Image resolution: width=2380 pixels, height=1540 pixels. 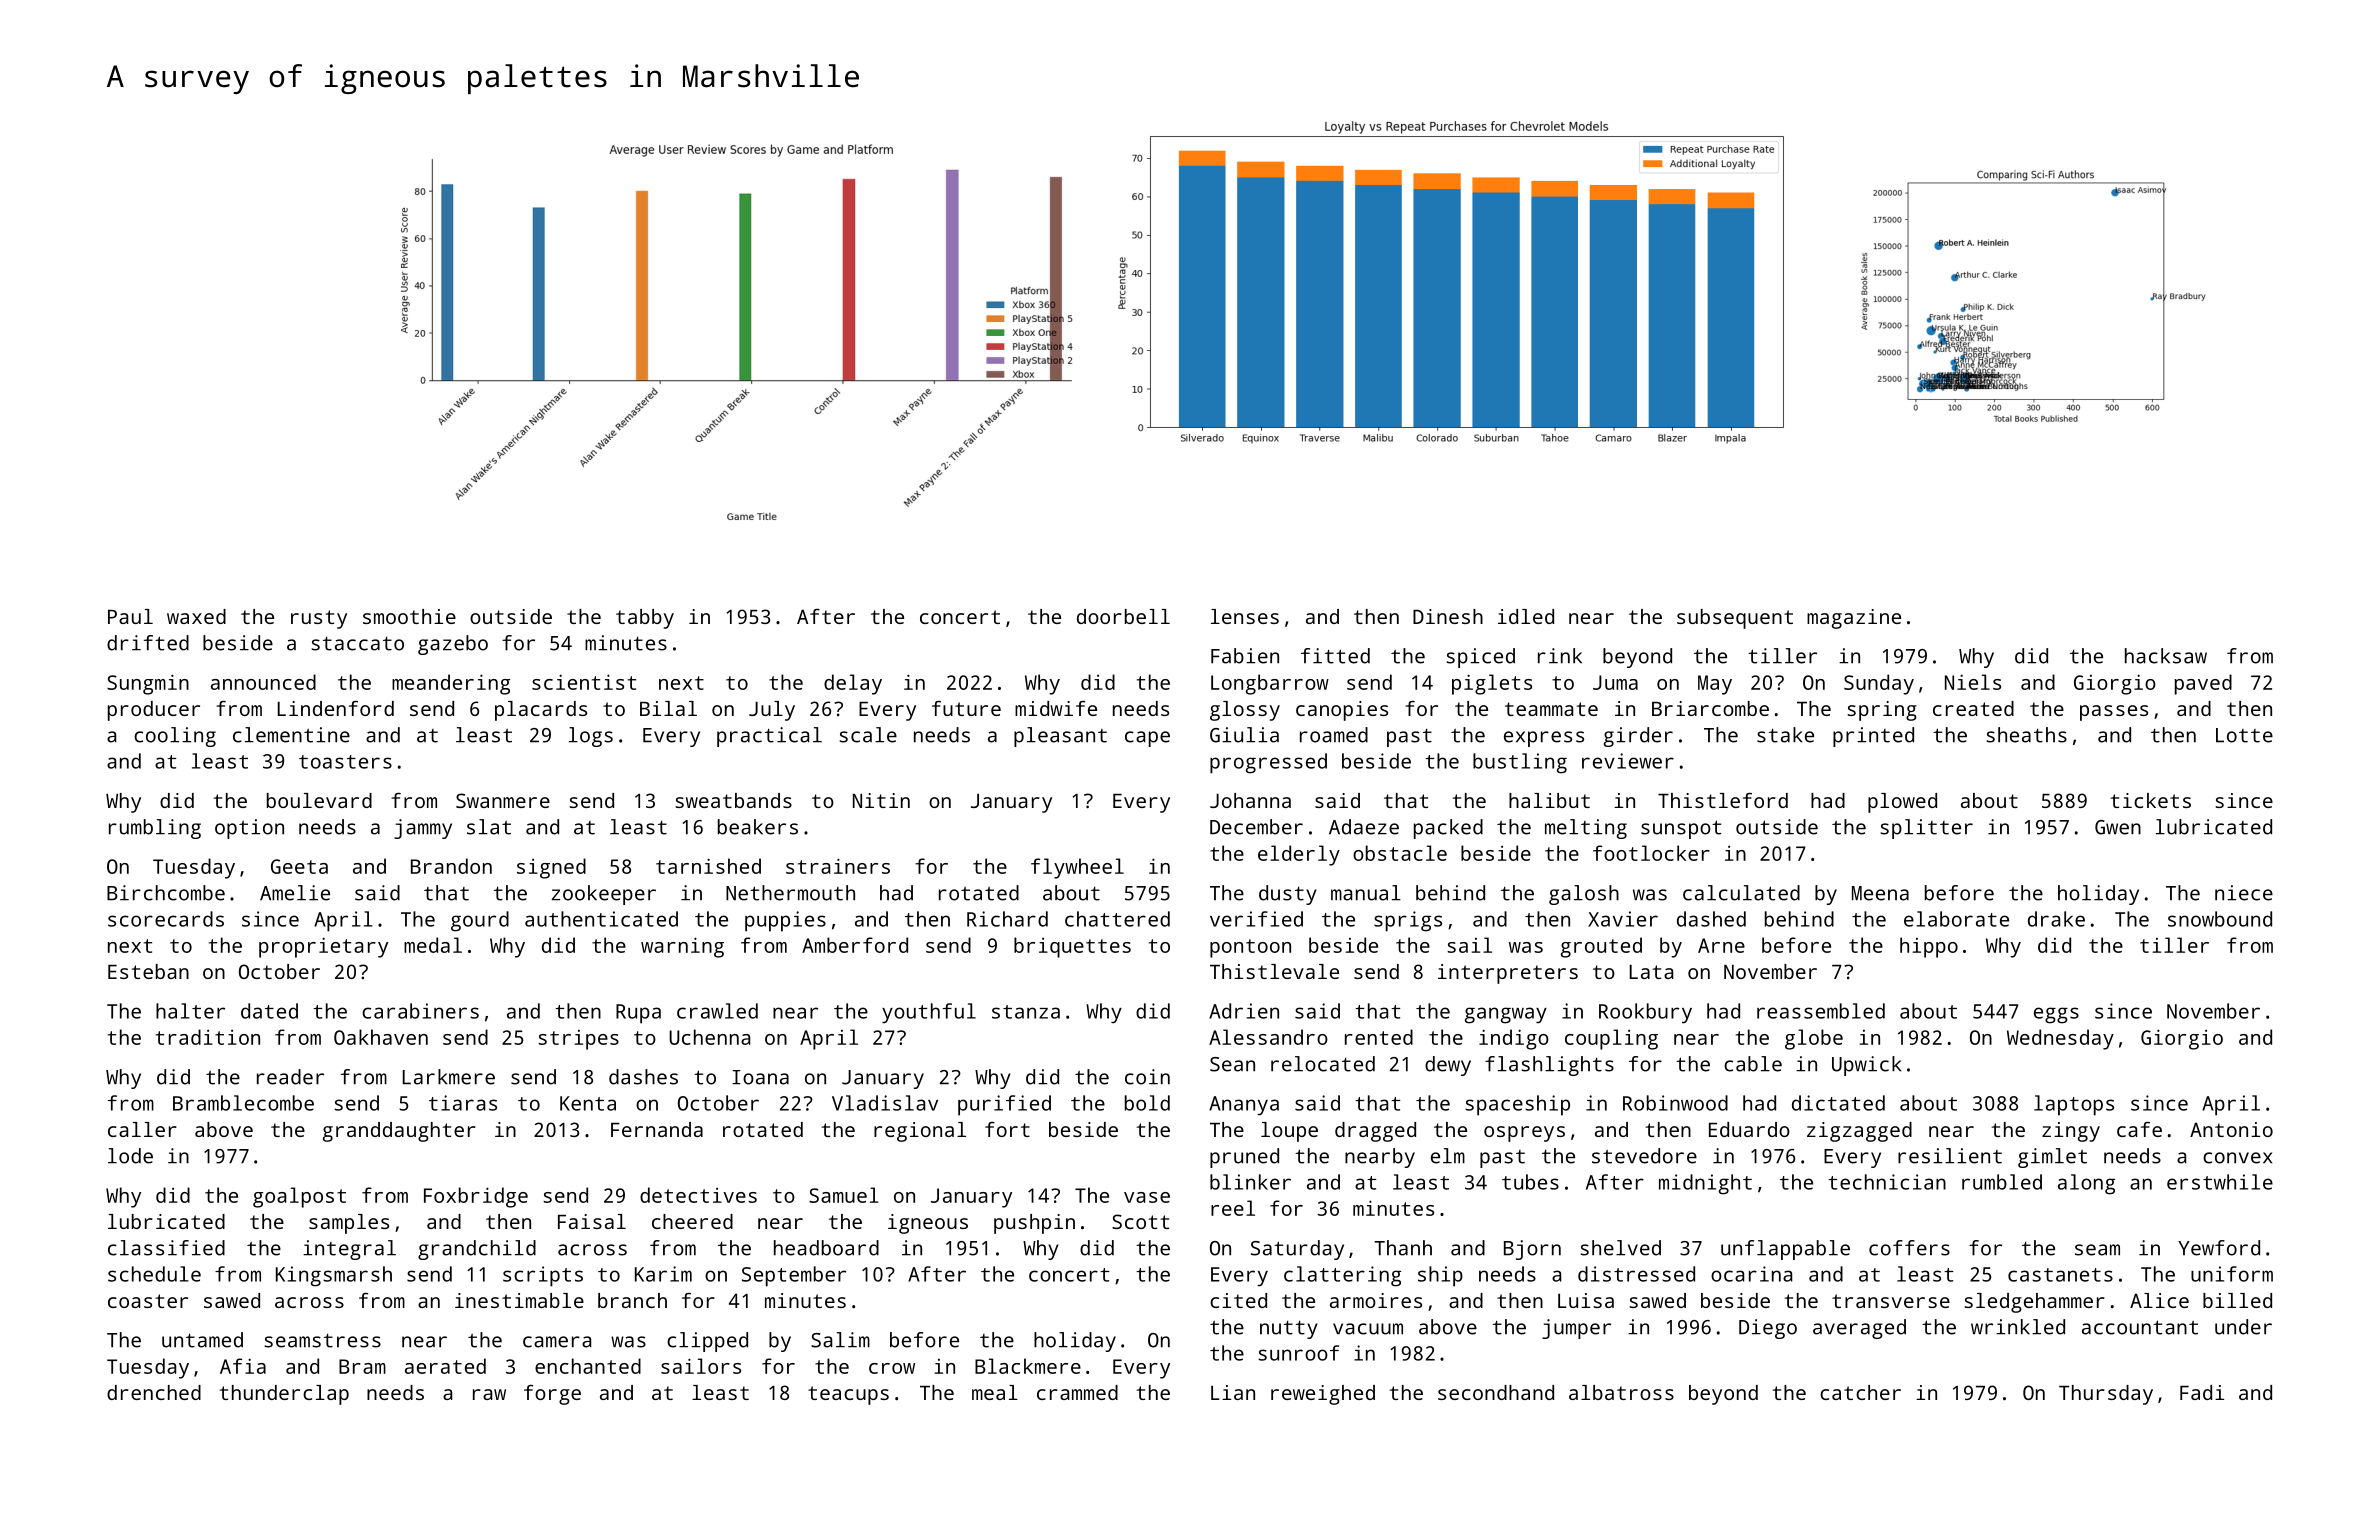 What do you see at coordinates (166, 893) in the page?
I see `Birchcombe` at bounding box center [166, 893].
